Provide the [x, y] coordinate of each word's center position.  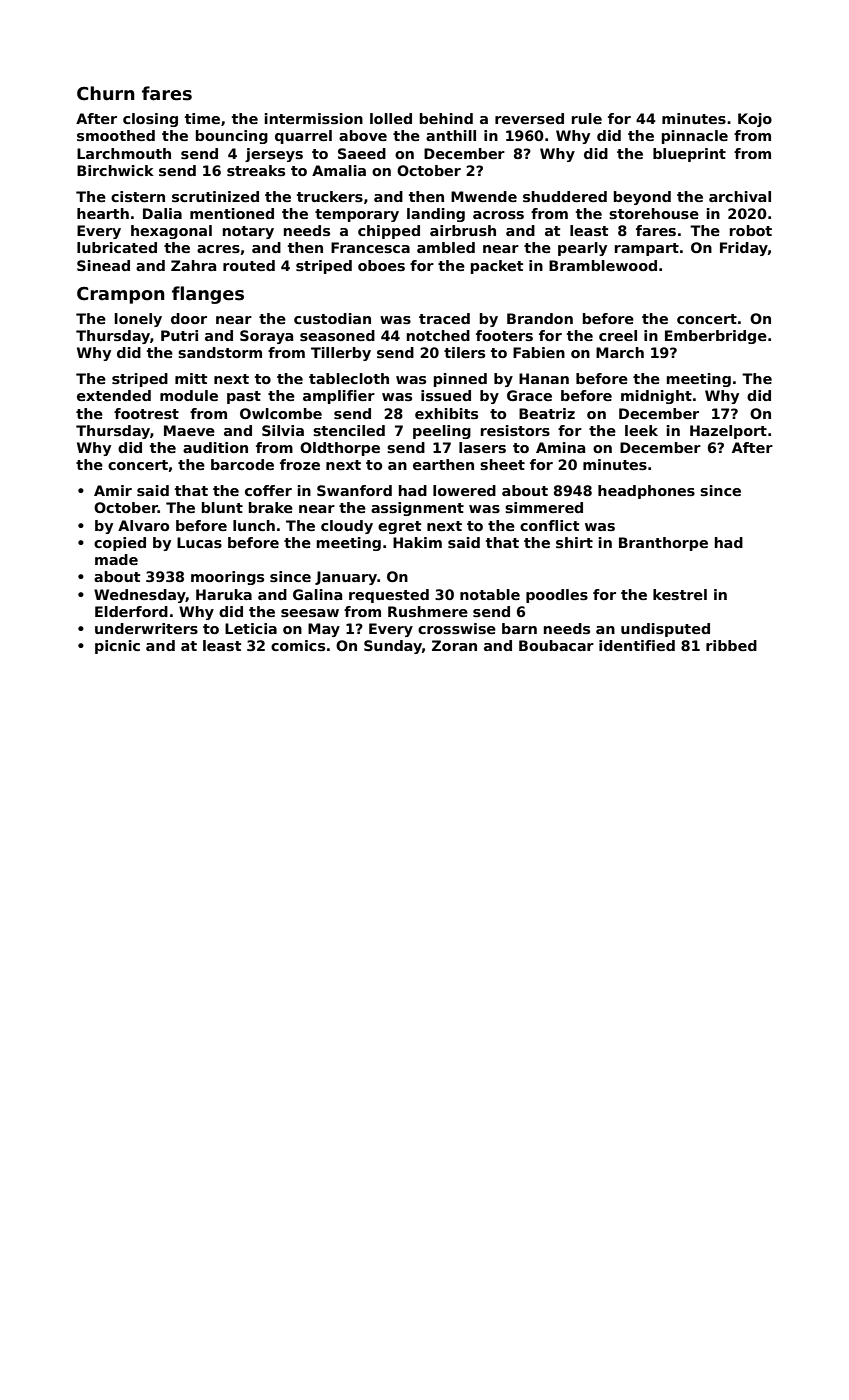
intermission [314, 118]
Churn [106, 93]
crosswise [457, 628]
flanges [208, 295]
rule [587, 118]
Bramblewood [603, 265]
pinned [460, 380]
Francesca [370, 247]
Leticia [251, 628]
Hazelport [728, 432]
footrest [146, 413]
